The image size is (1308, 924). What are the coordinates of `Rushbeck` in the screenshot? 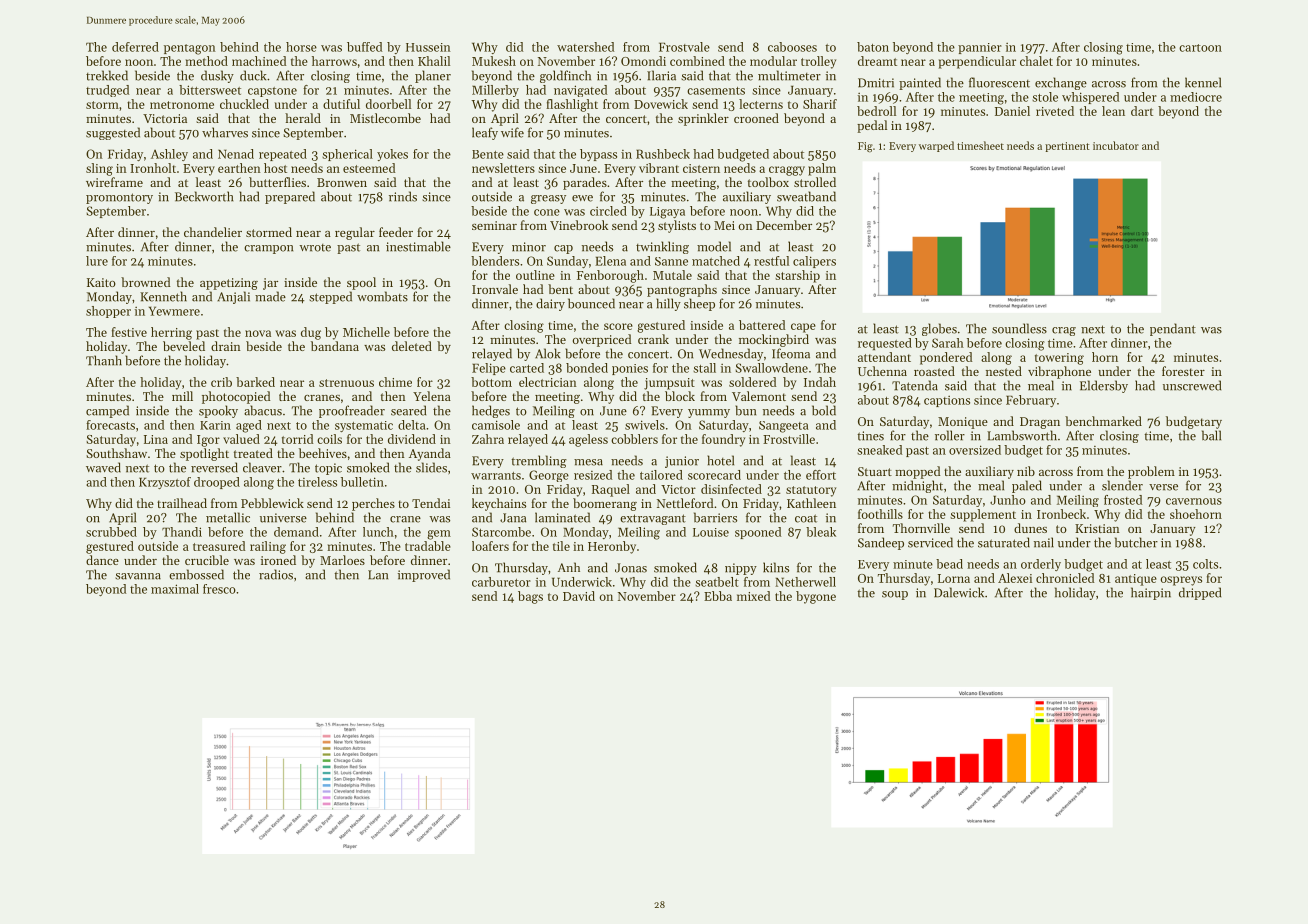 It's located at (663, 154).
